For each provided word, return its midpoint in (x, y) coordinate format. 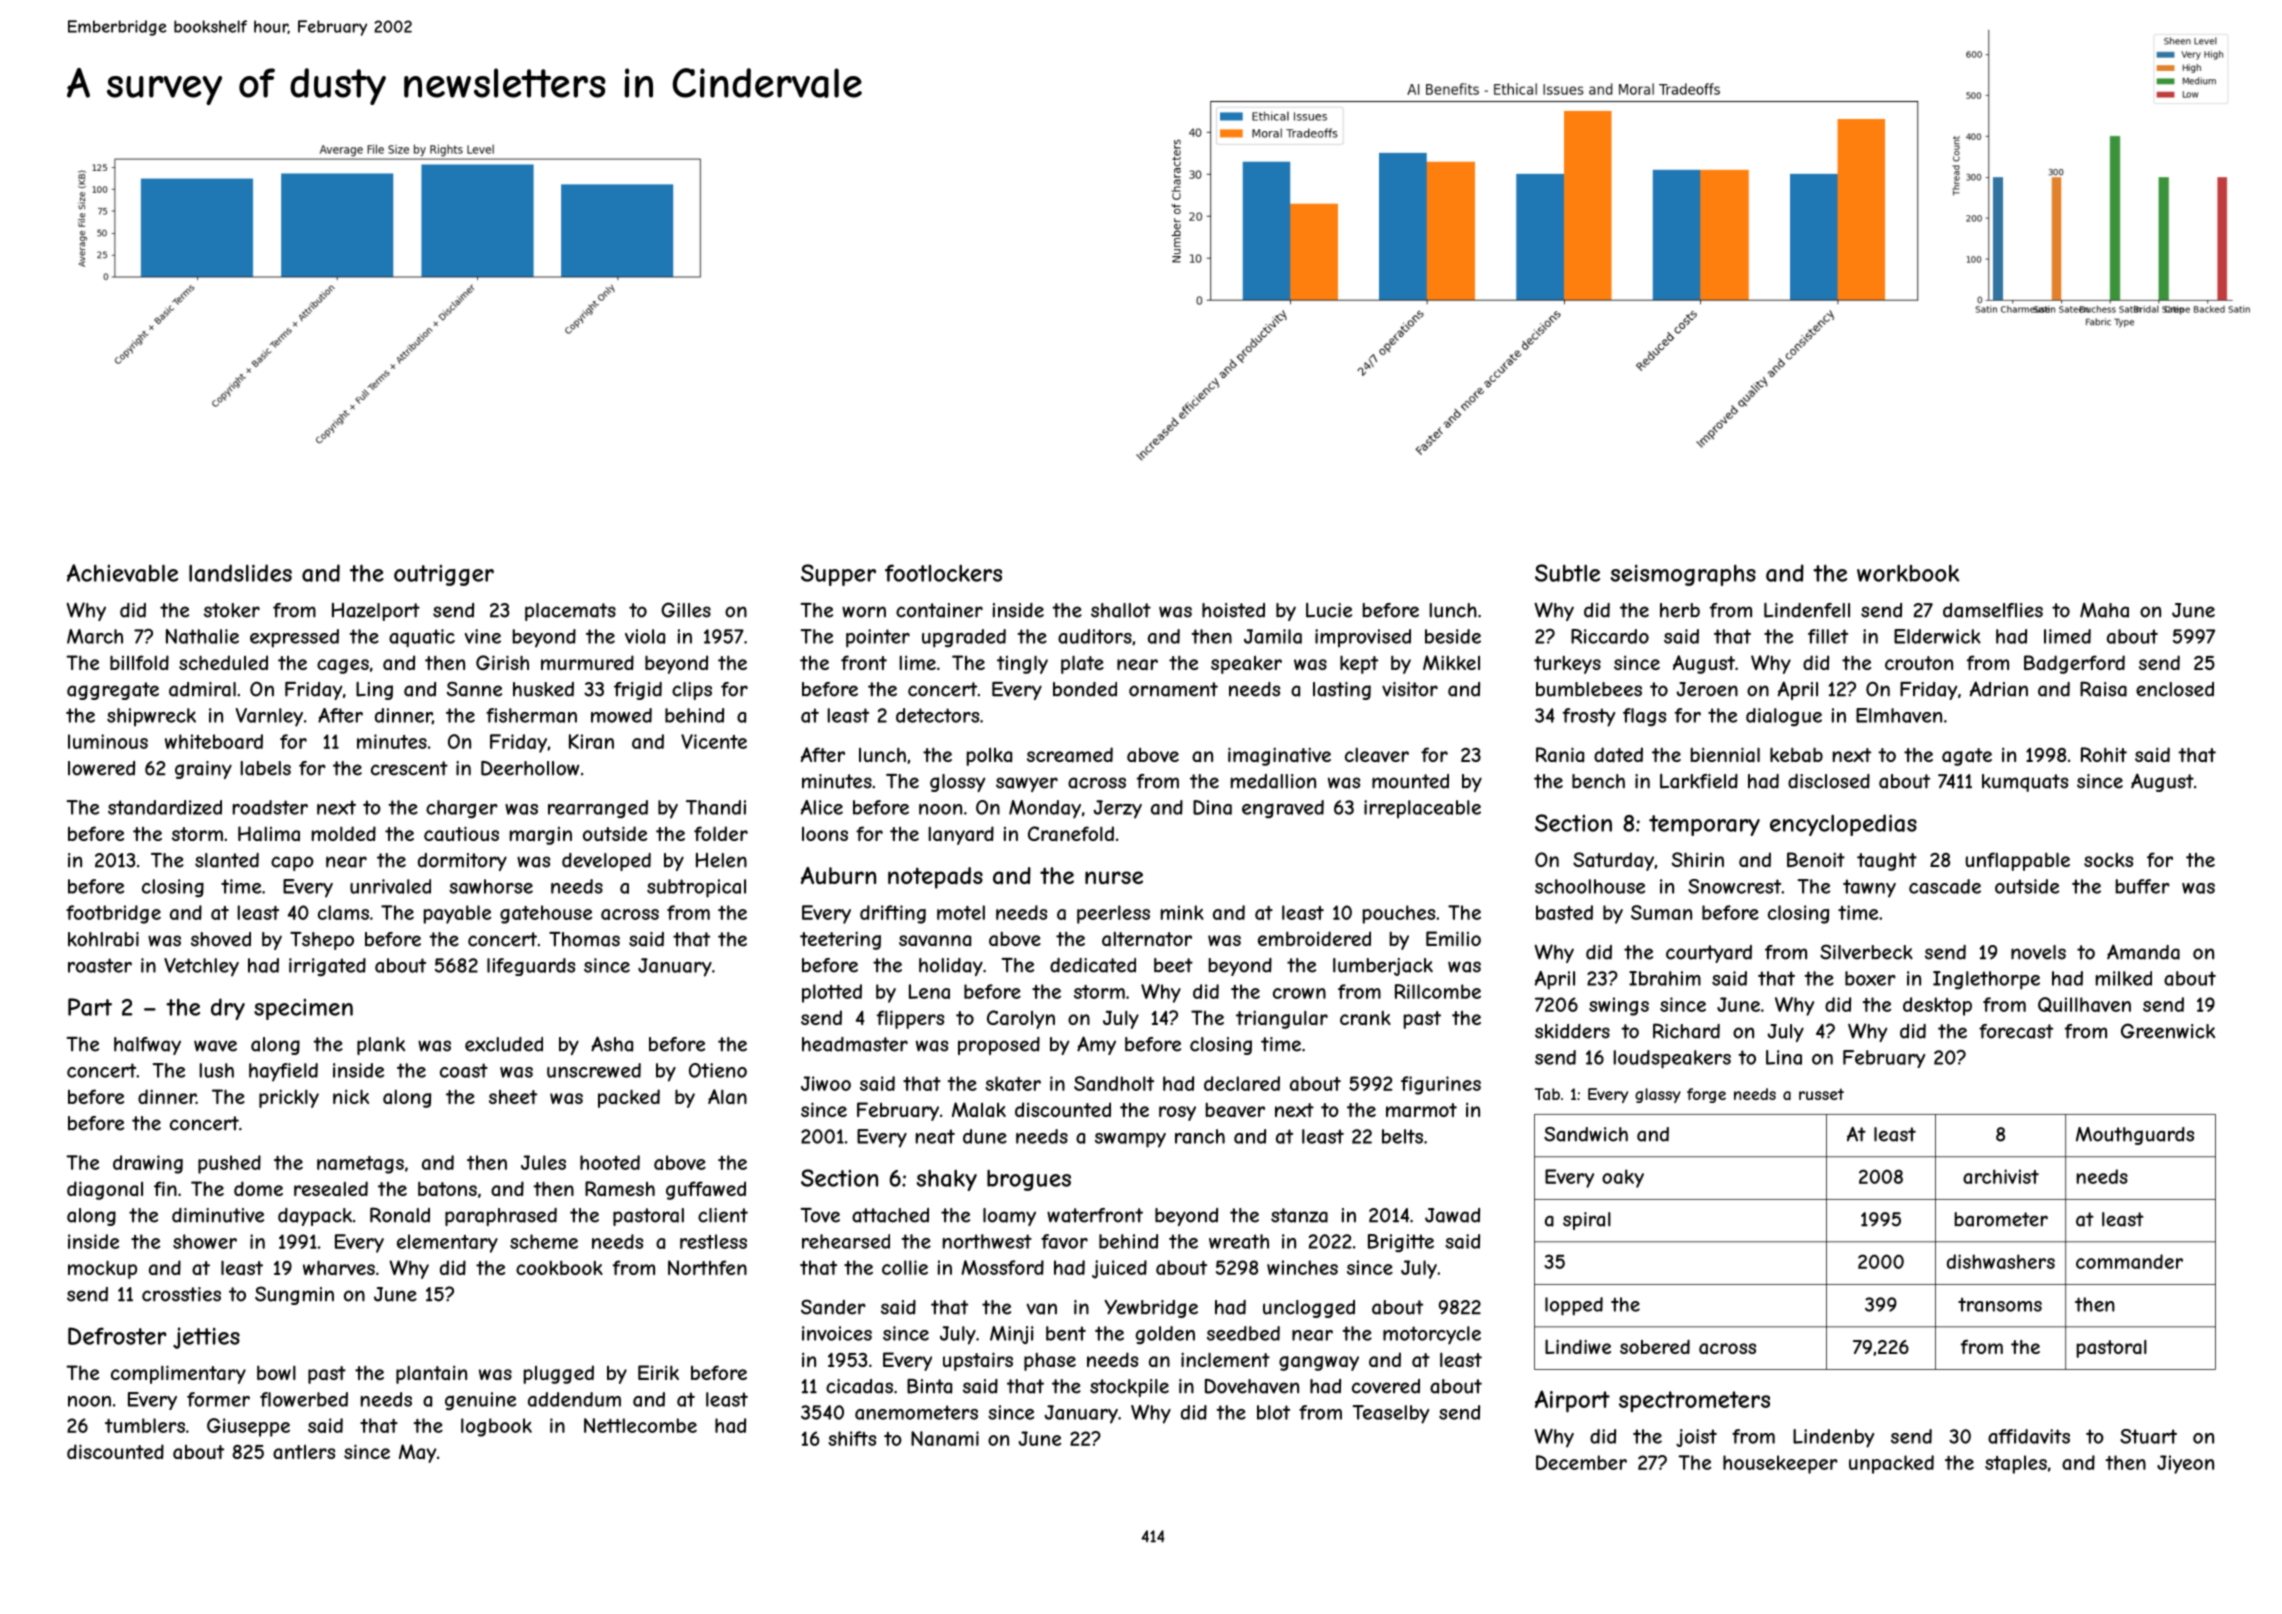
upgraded (964, 638)
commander (2129, 1261)
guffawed (706, 1190)
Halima (269, 834)
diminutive (218, 1215)
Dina (1212, 807)
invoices (837, 1333)
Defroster (117, 1336)
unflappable (2017, 861)
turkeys (1567, 665)
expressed (294, 638)
